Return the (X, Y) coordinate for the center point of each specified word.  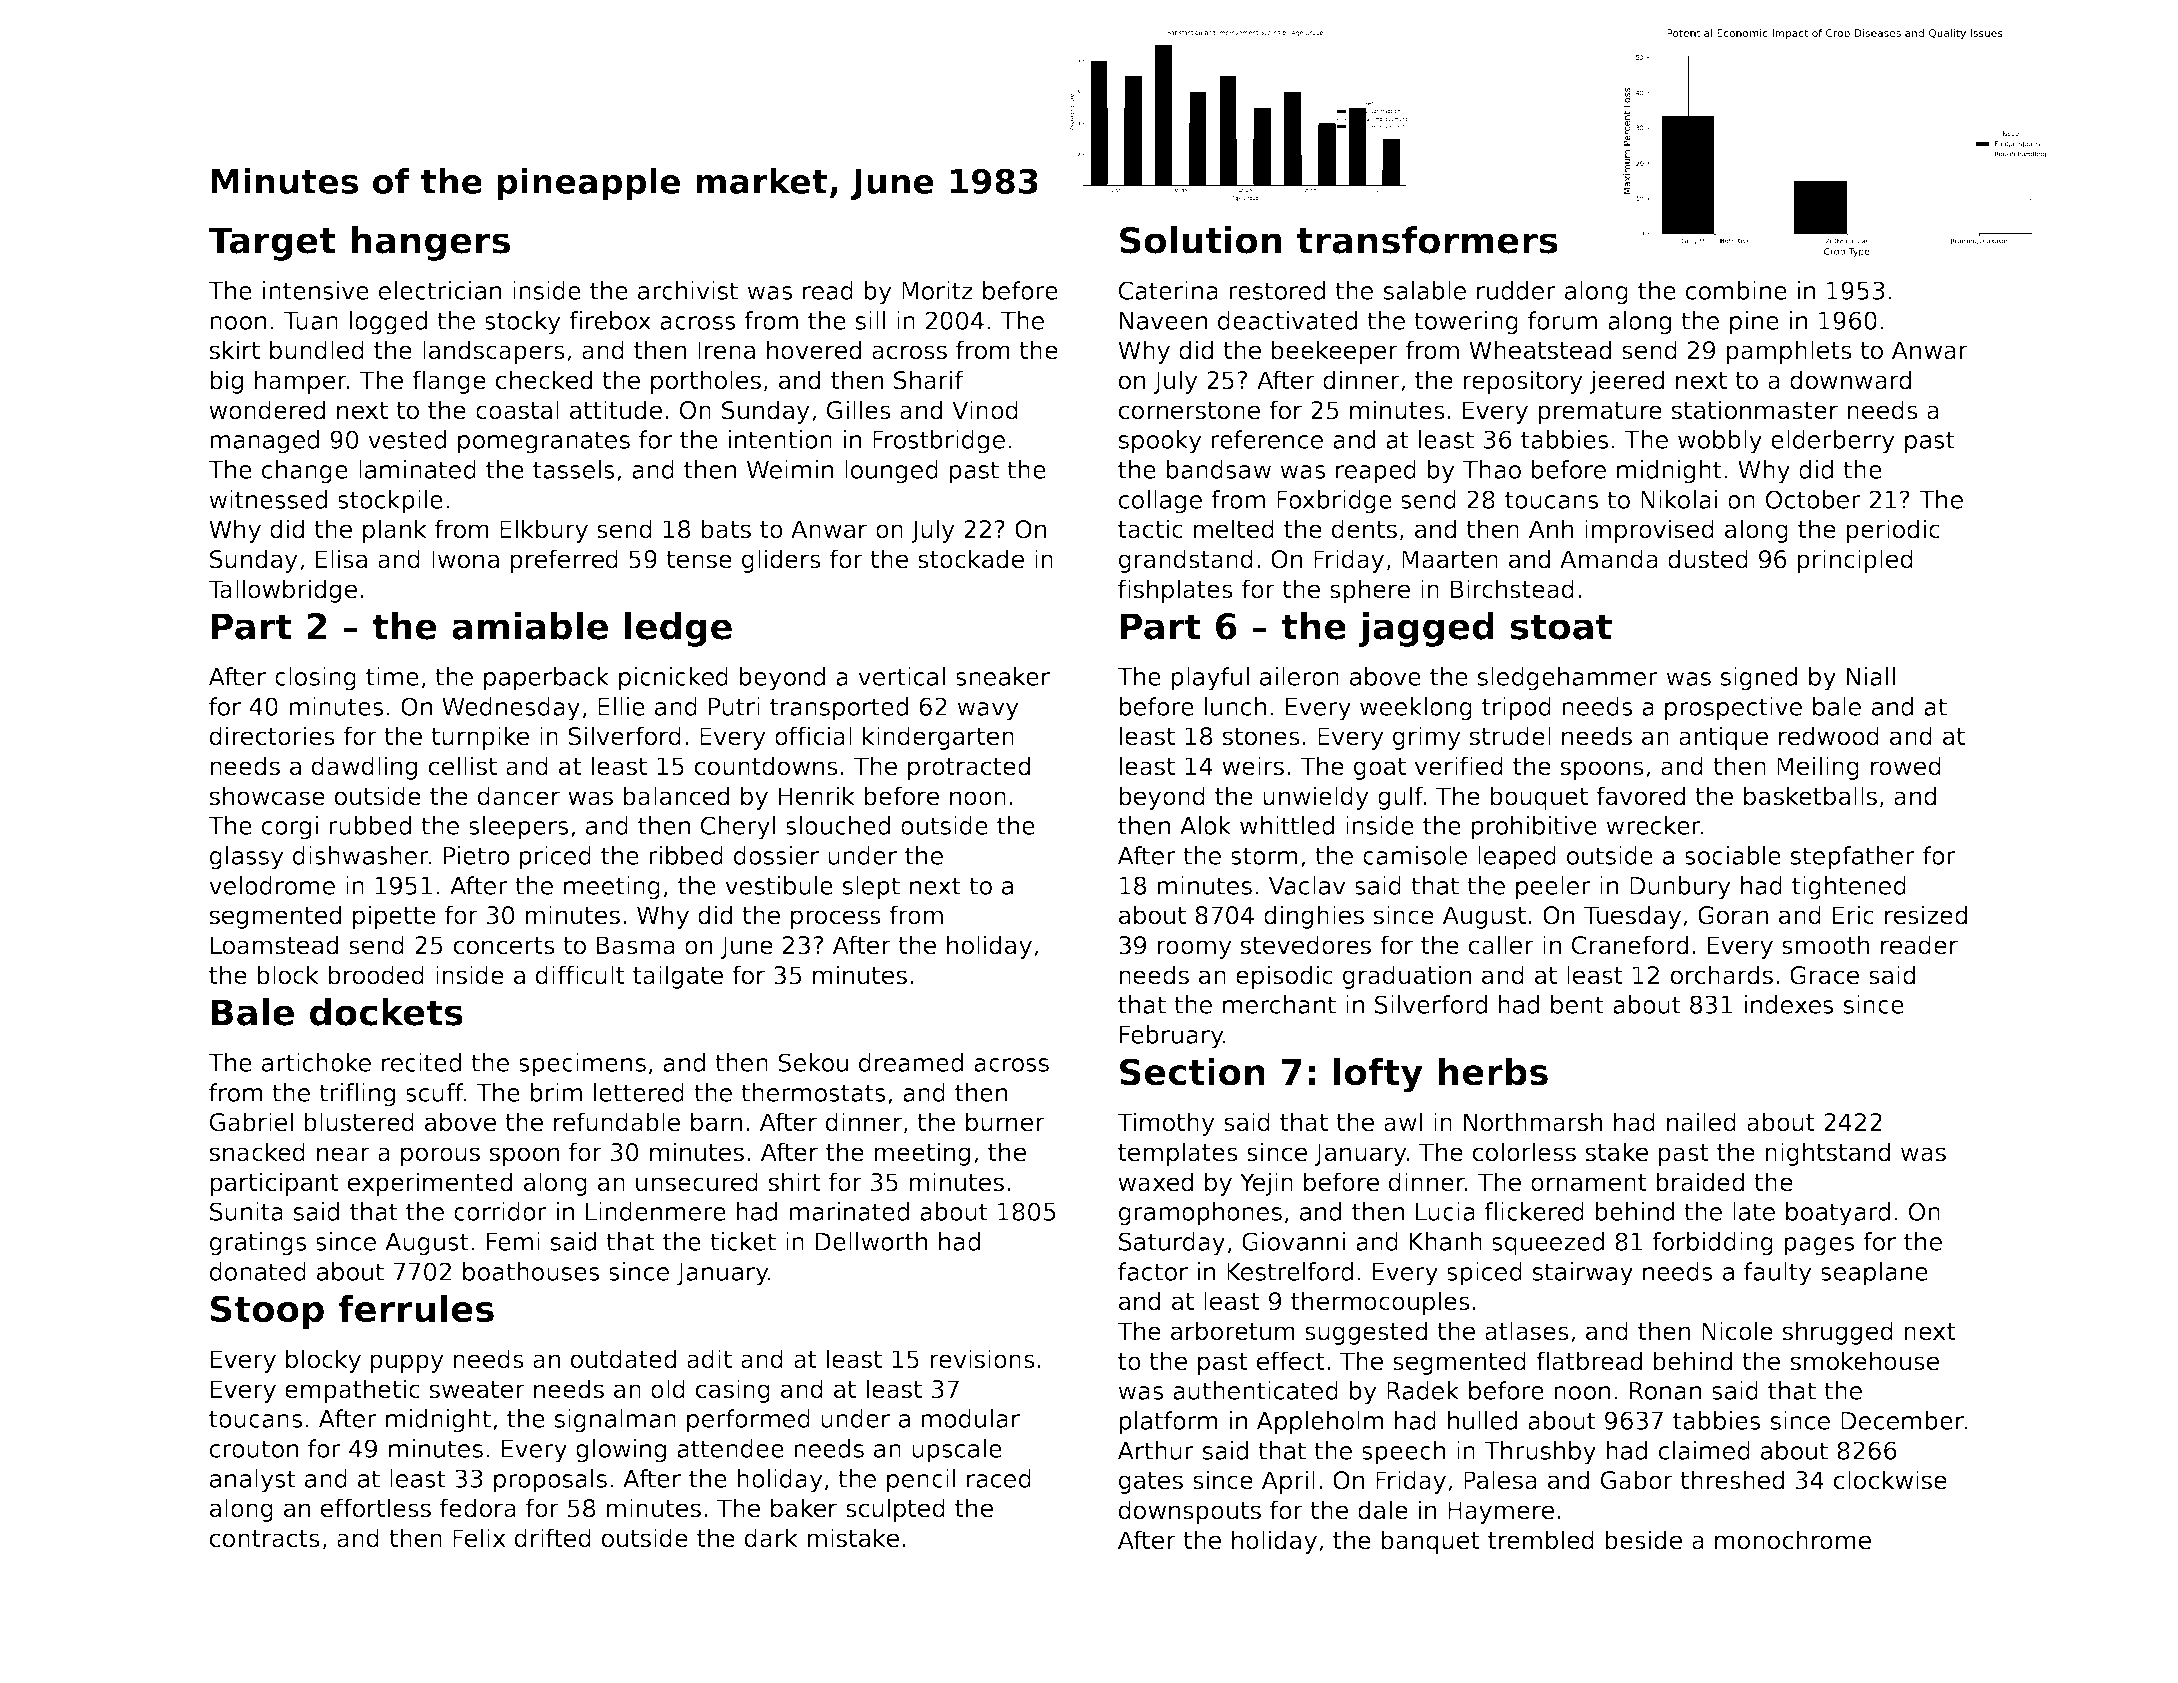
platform (1168, 1423)
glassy (247, 858)
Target (272, 244)
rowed (1906, 766)
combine (1736, 290)
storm (1264, 856)
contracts (265, 1539)
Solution (1201, 240)
